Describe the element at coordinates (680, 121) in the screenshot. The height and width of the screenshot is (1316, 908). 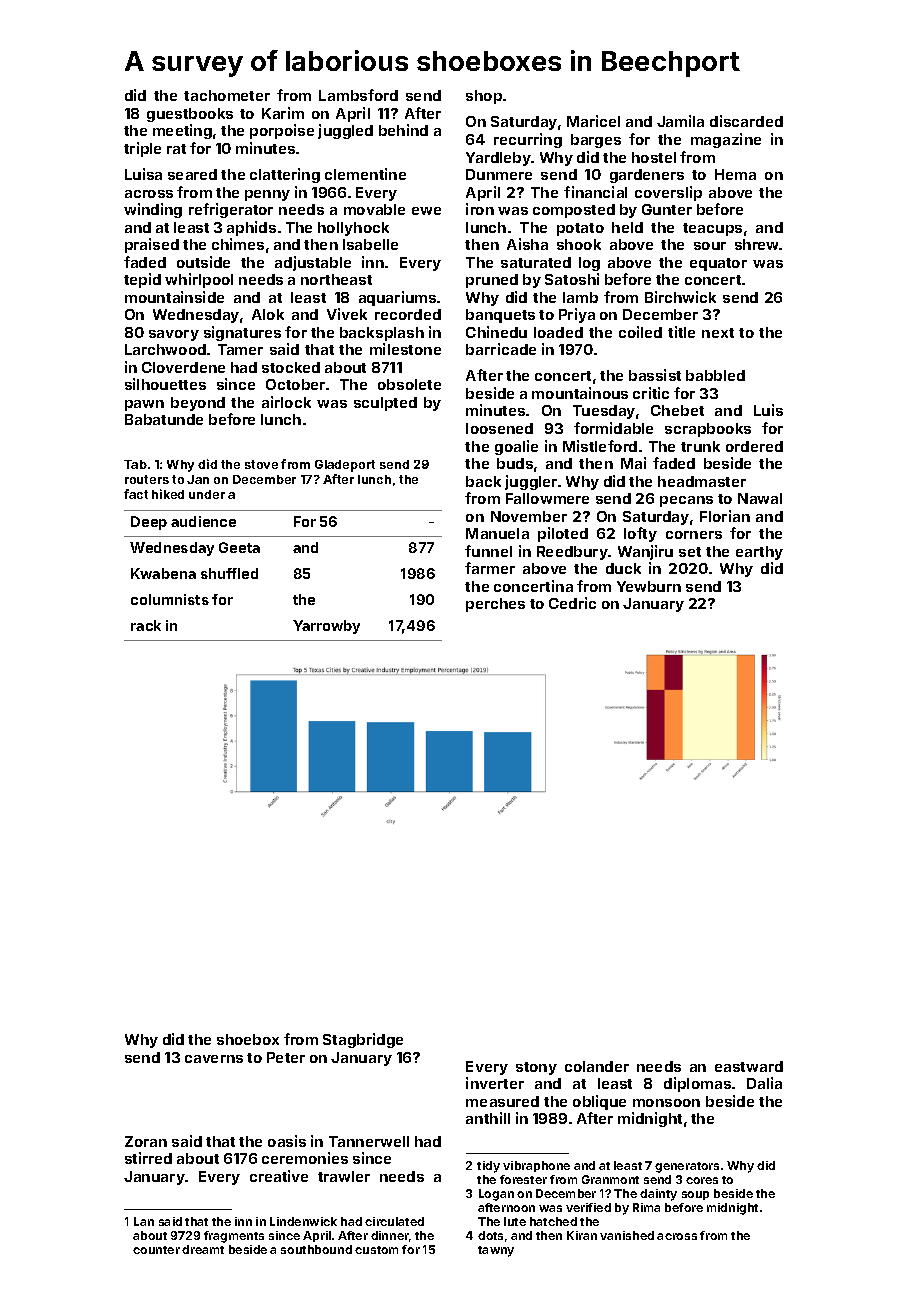
I see `Jamila` at that location.
